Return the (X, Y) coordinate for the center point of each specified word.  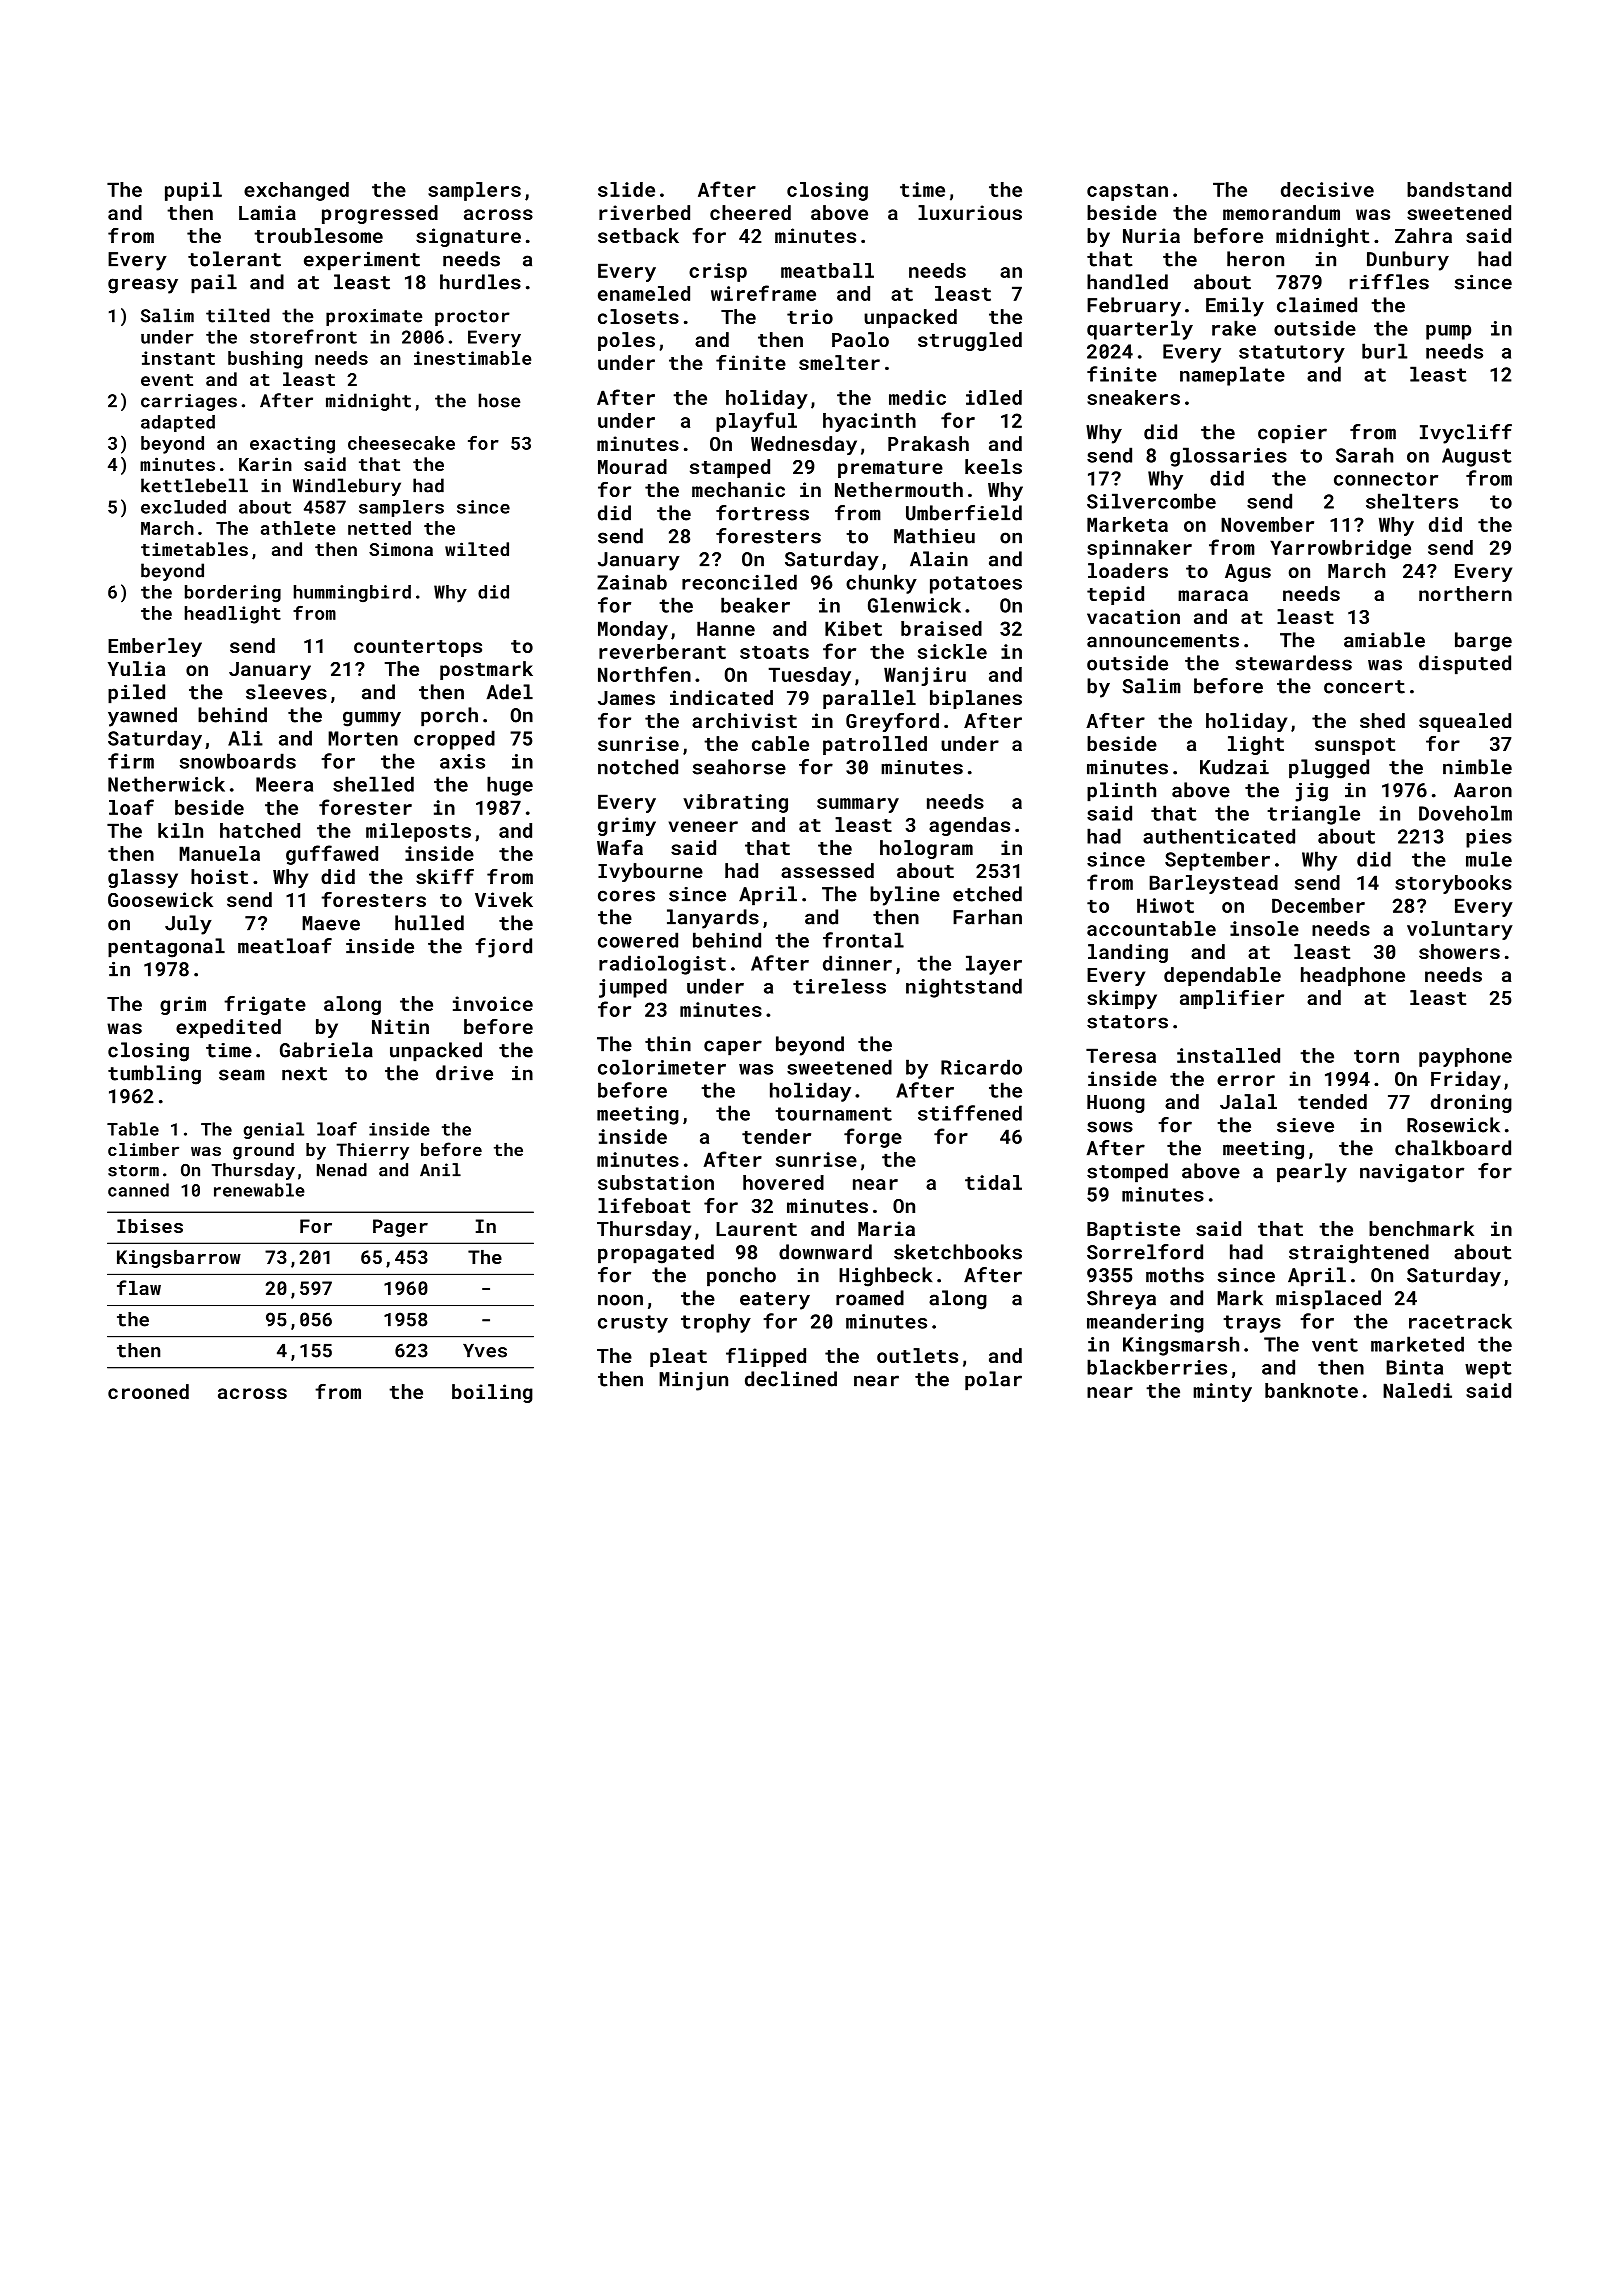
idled (994, 397)
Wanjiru (925, 676)
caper (733, 1048)
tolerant (234, 259)
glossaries (1228, 457)
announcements (1163, 641)
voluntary (1460, 930)
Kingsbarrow (179, 1259)
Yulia (136, 668)
